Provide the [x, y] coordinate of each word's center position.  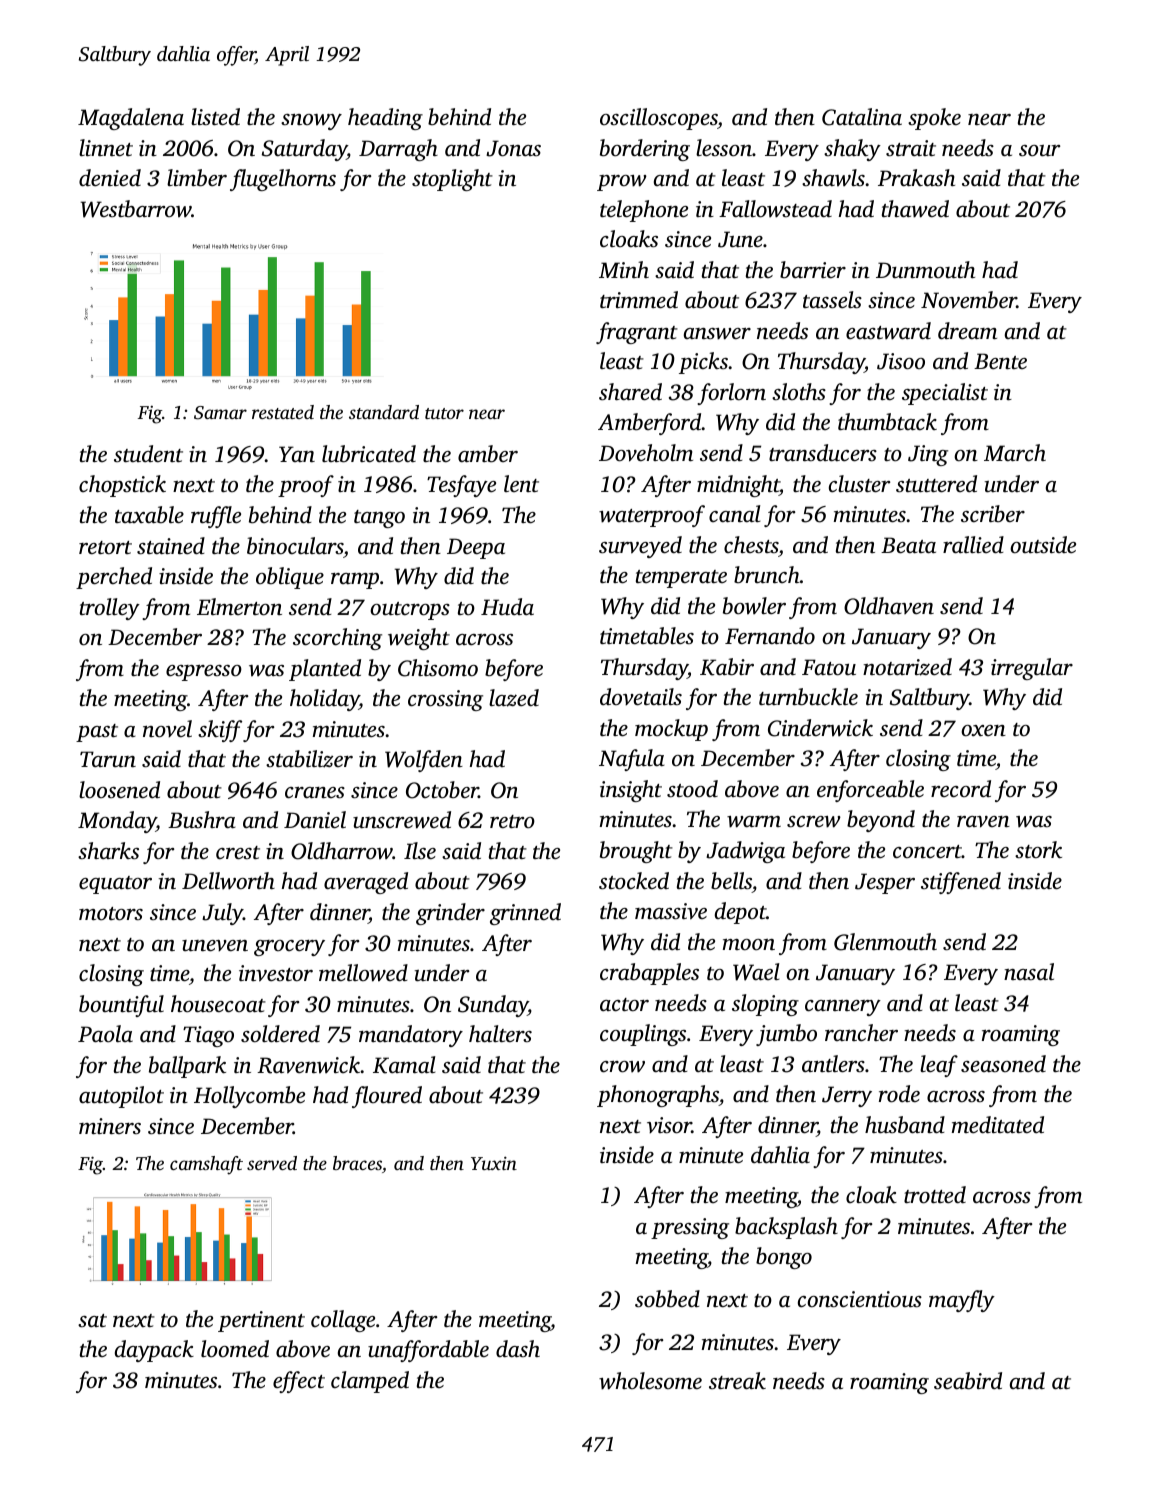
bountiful [121, 1006]
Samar [220, 413]
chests [751, 545]
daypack [154, 1351]
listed [215, 117]
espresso [204, 673]
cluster [859, 484]
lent [521, 483]
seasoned [1003, 1064]
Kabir [727, 667]
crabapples [649, 974]
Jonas [513, 148]
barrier [813, 269]
